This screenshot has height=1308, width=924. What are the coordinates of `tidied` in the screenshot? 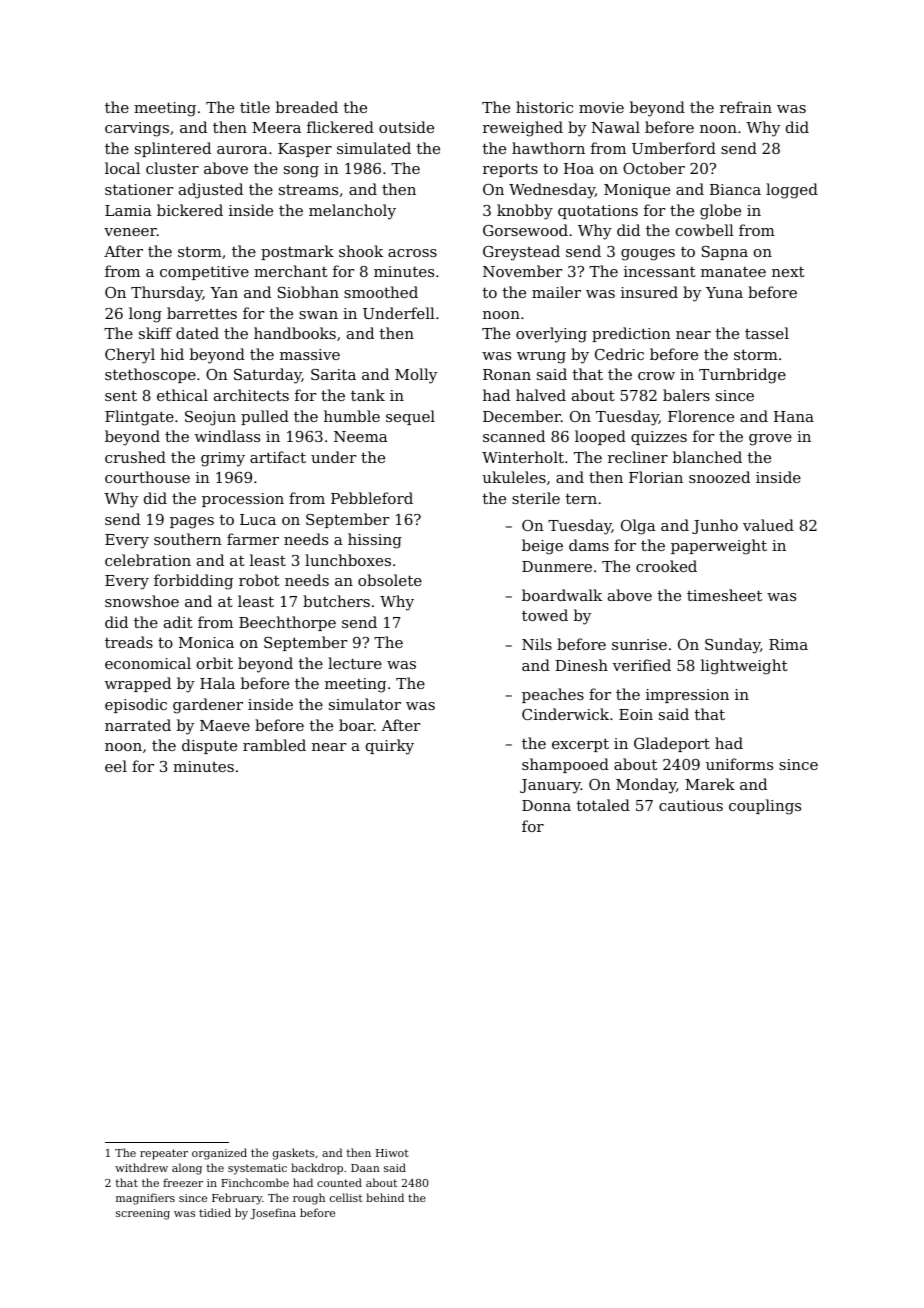 It's located at (215, 1212).
